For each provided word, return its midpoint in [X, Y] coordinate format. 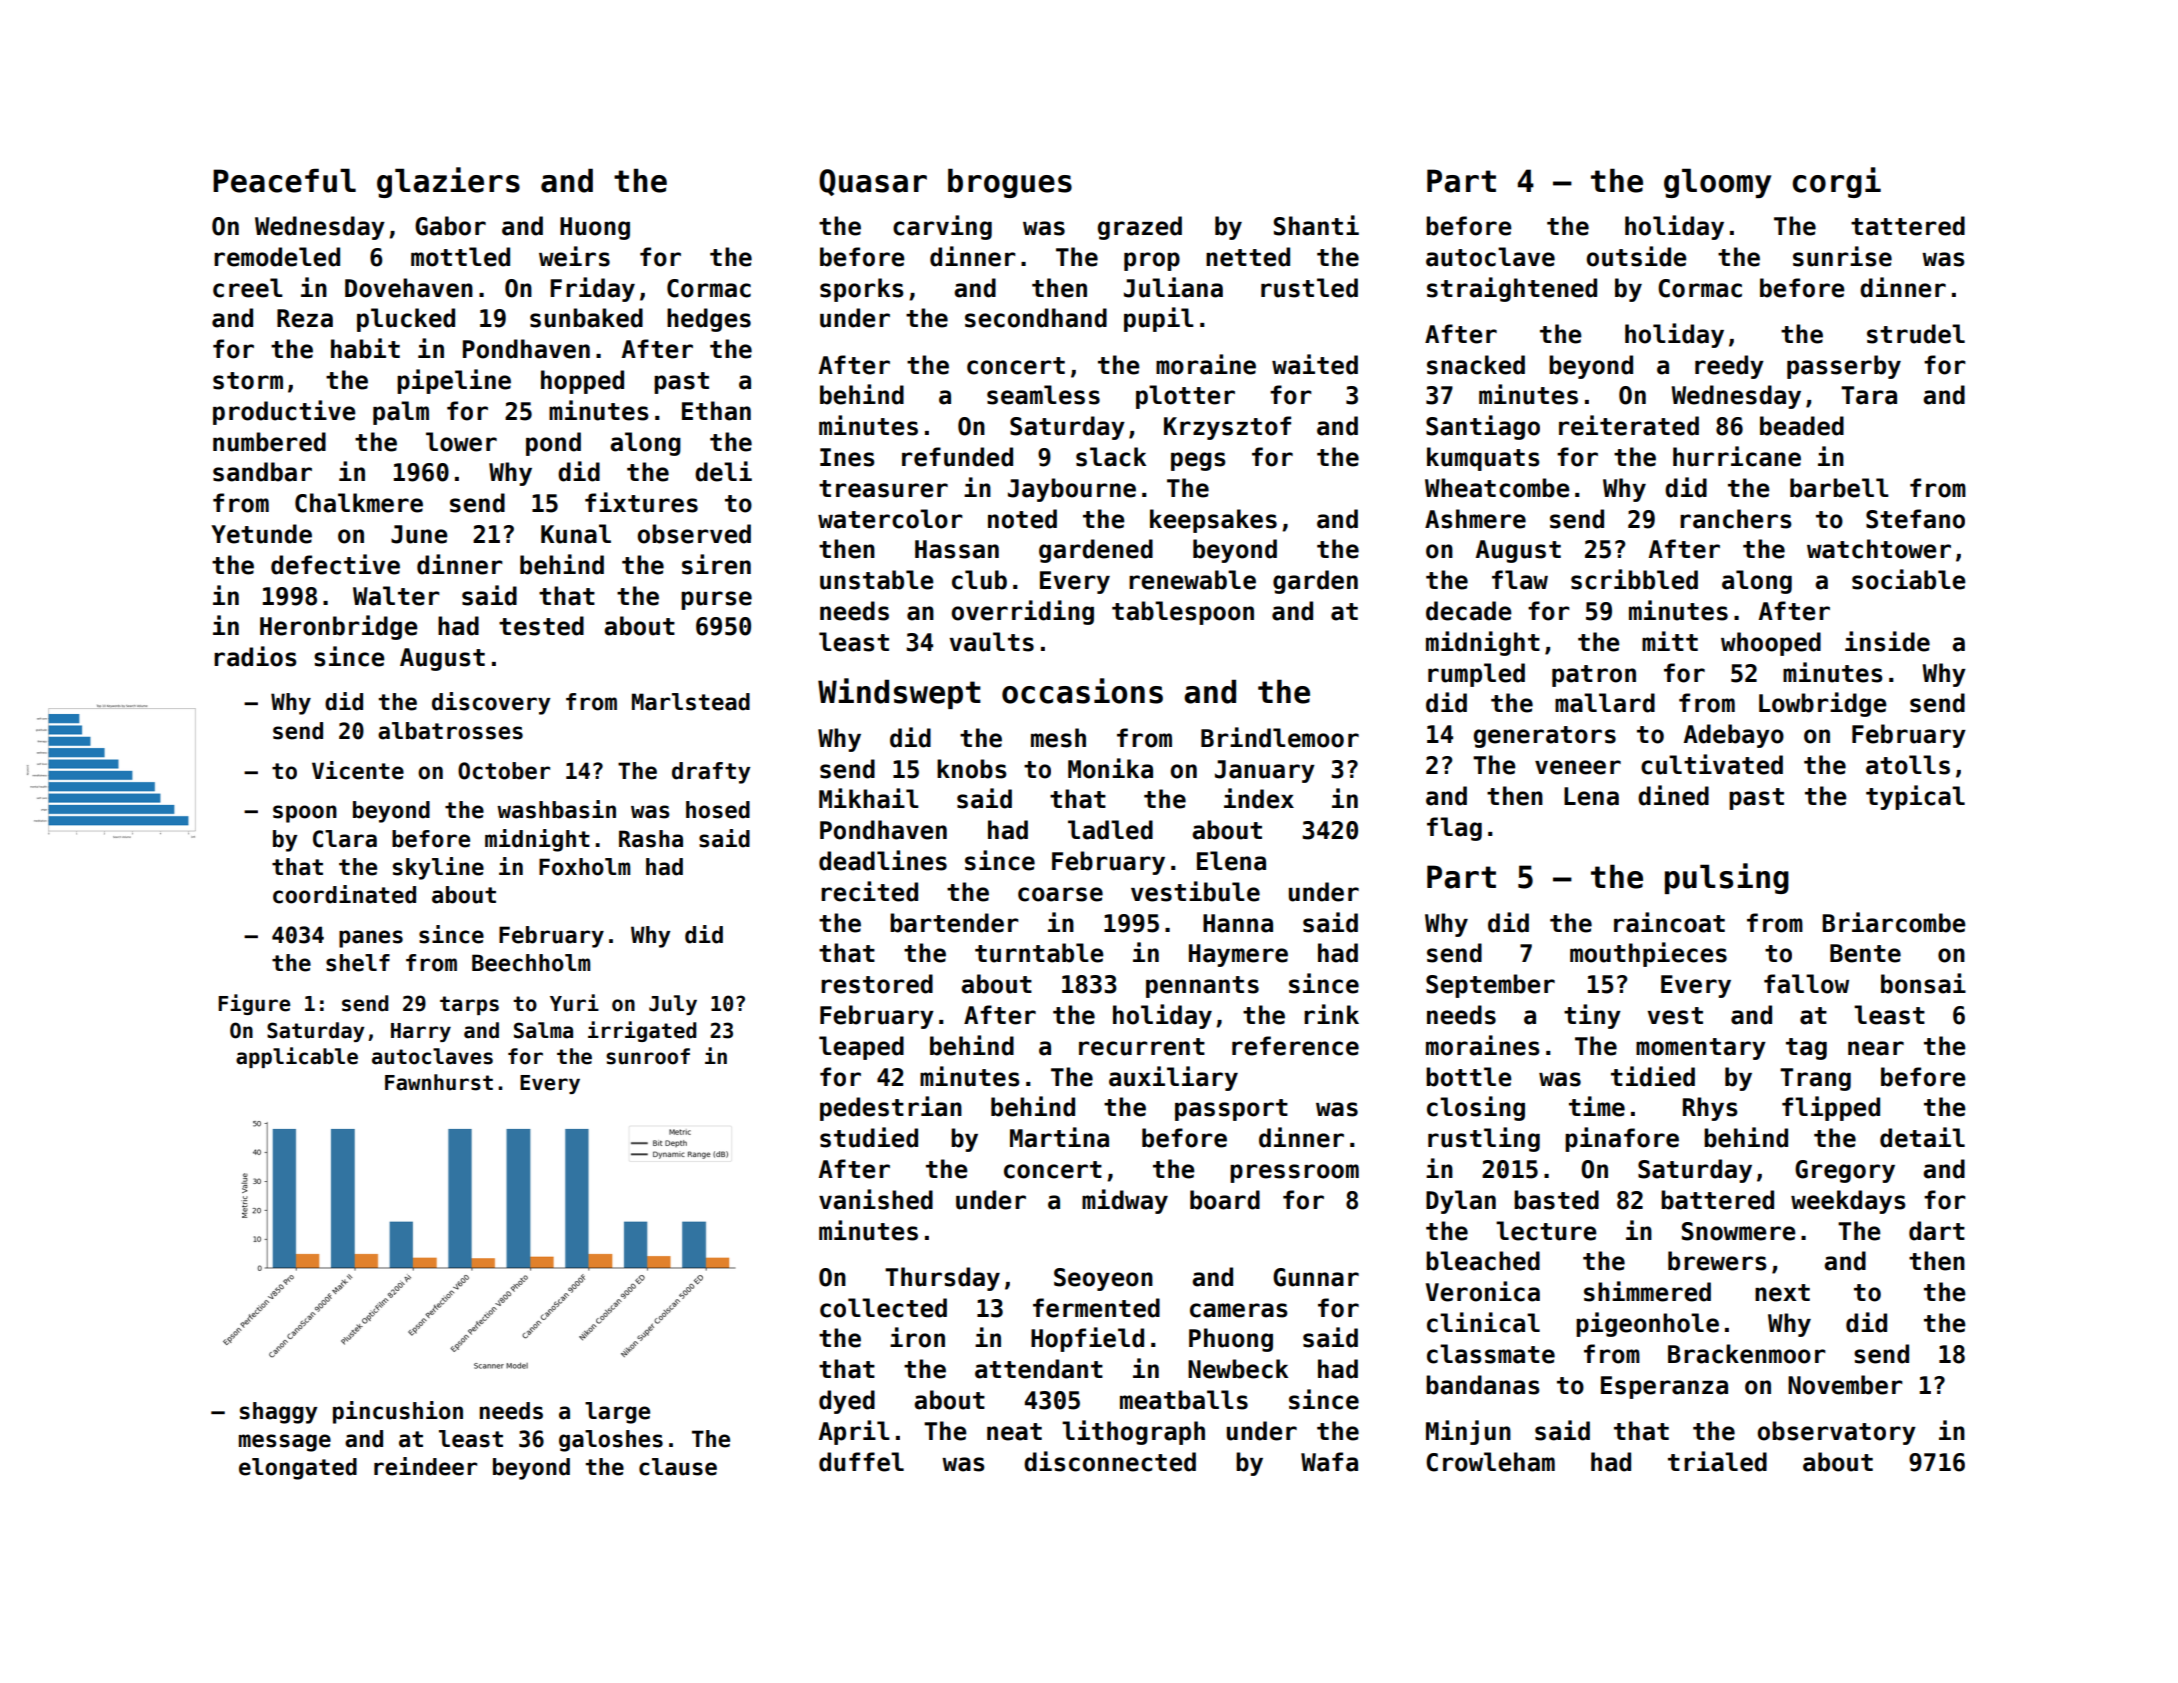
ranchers [1736, 519]
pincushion [398, 1412]
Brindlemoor [1280, 737]
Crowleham [1490, 1462]
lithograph [1133, 1432]
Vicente [358, 770]
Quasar [873, 182]
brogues [1010, 183]
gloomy [1717, 183]
